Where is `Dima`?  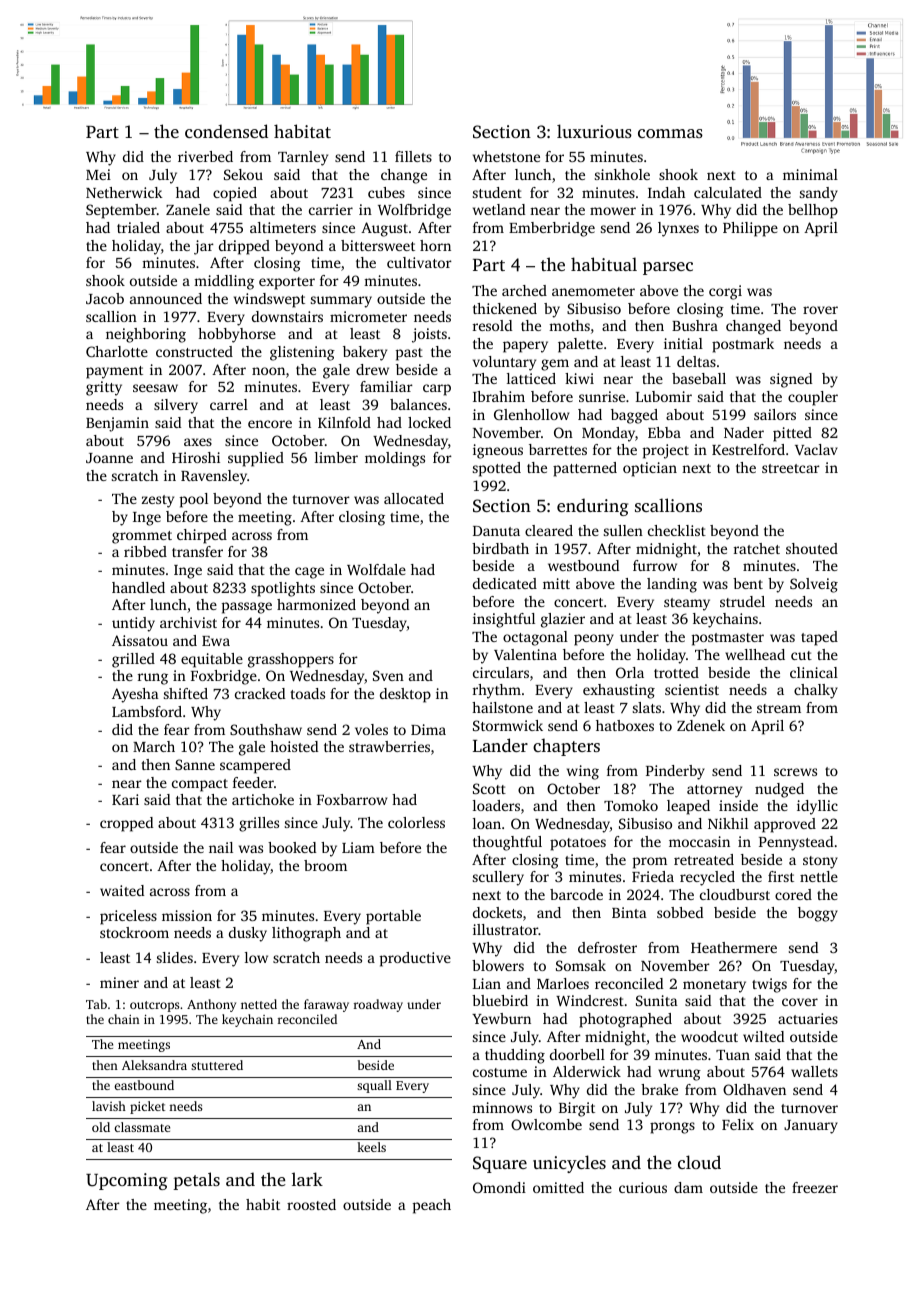
Dima is located at coordinates (428, 729).
